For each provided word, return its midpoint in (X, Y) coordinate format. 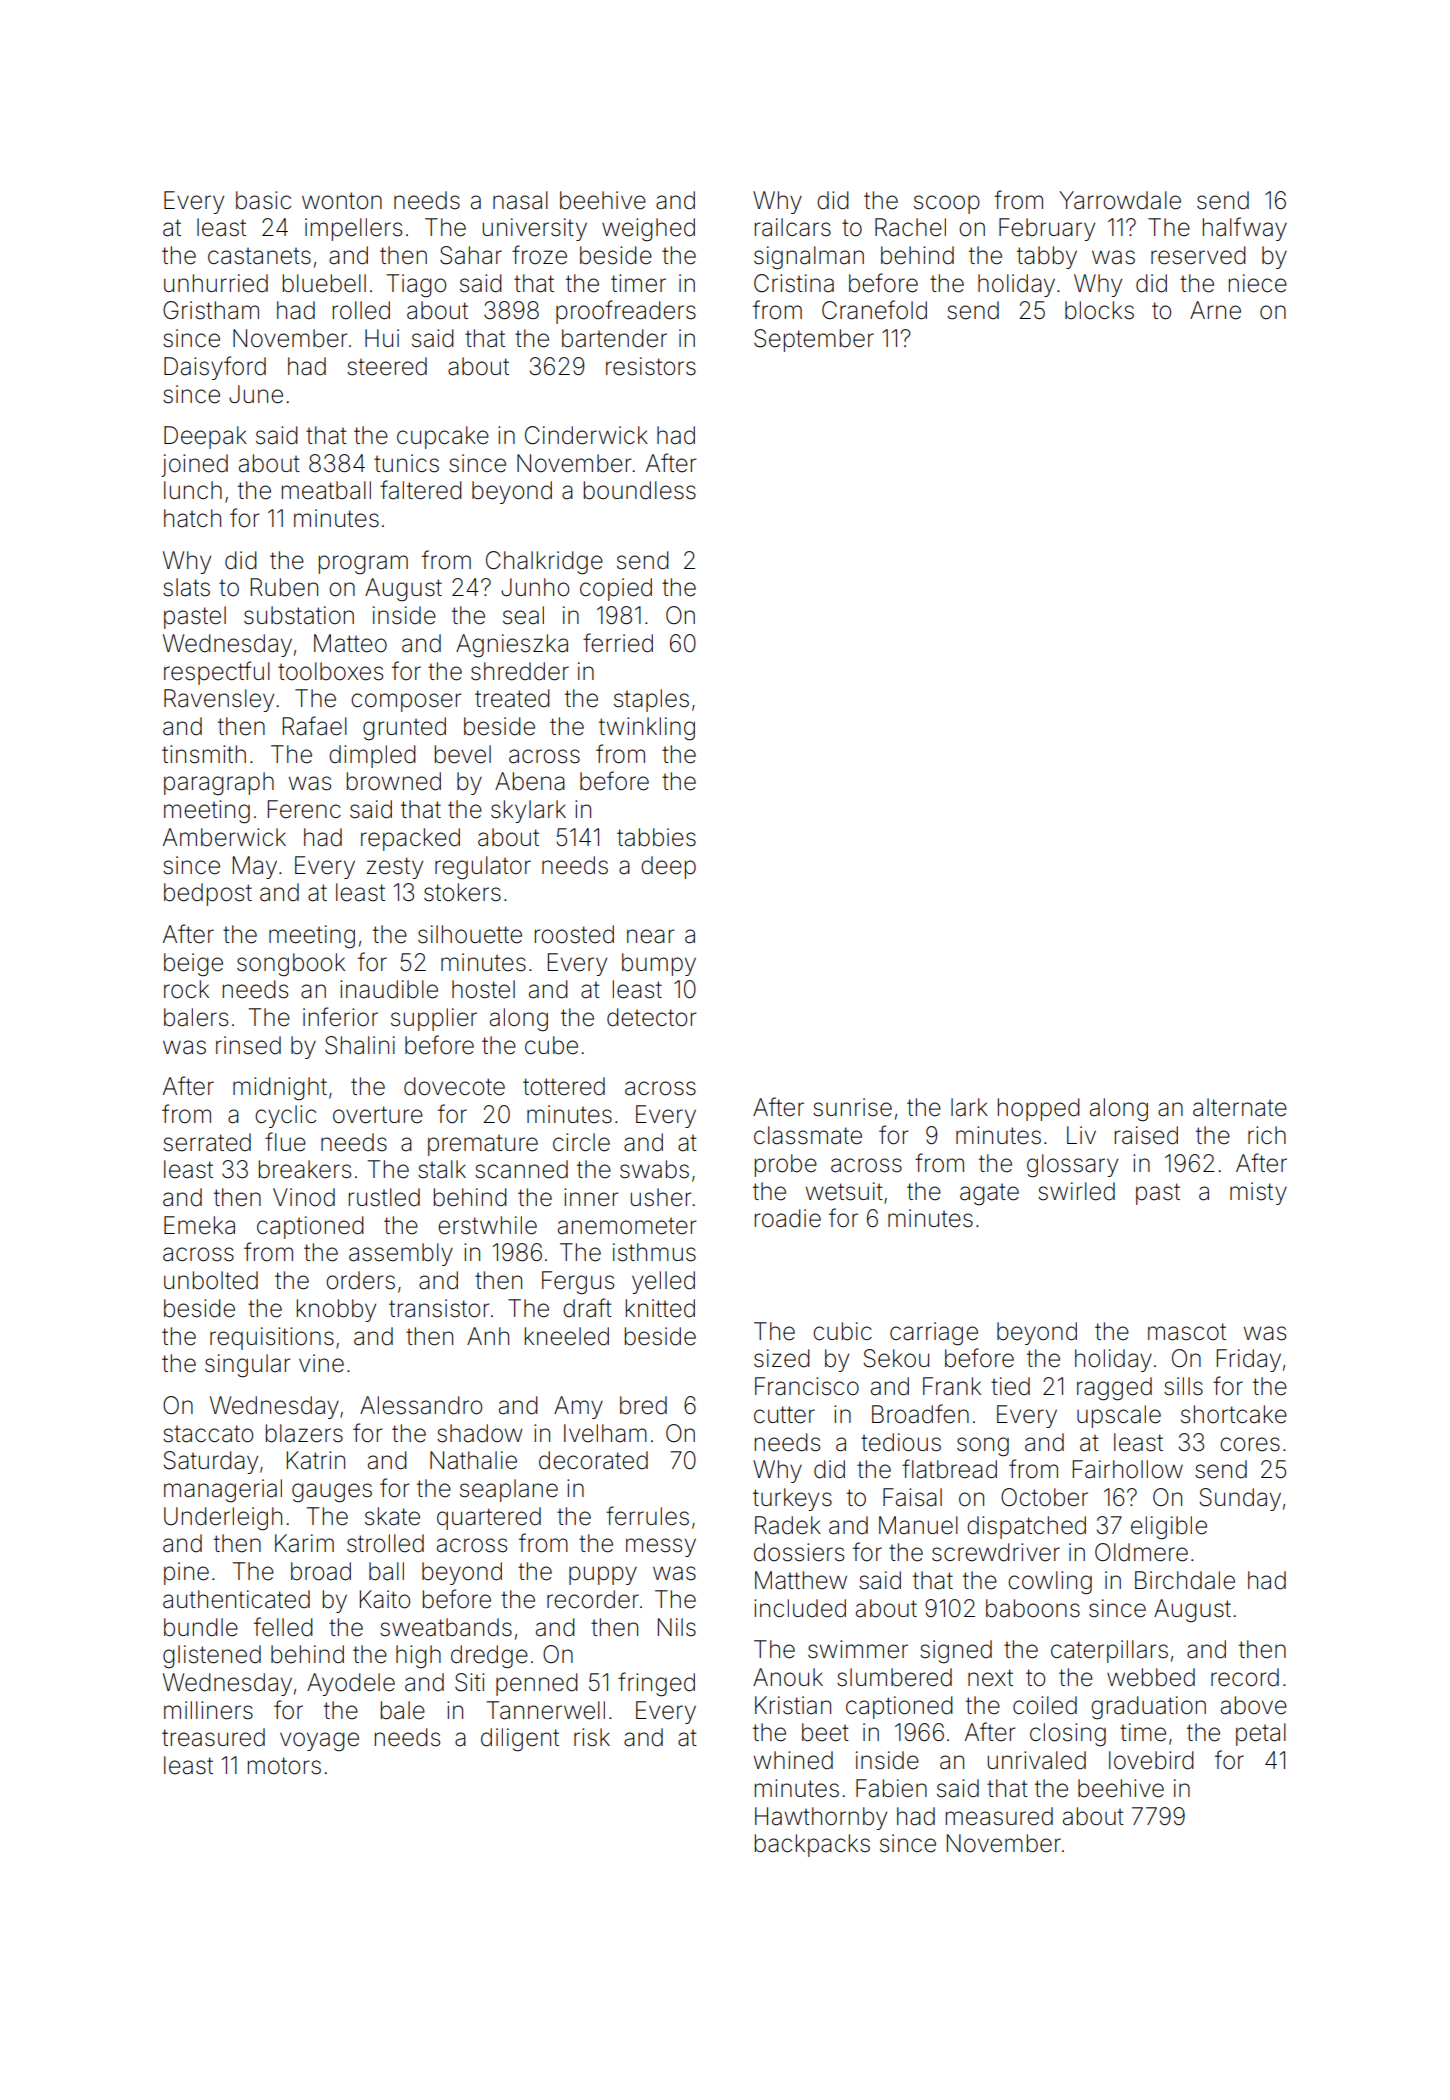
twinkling (647, 729)
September (814, 340)
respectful (217, 673)
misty (1258, 1193)
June (256, 394)
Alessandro (421, 1405)
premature (483, 1145)
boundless (640, 490)
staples (651, 700)
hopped (1039, 1109)
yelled (663, 1282)
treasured (213, 1737)
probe (786, 1165)
